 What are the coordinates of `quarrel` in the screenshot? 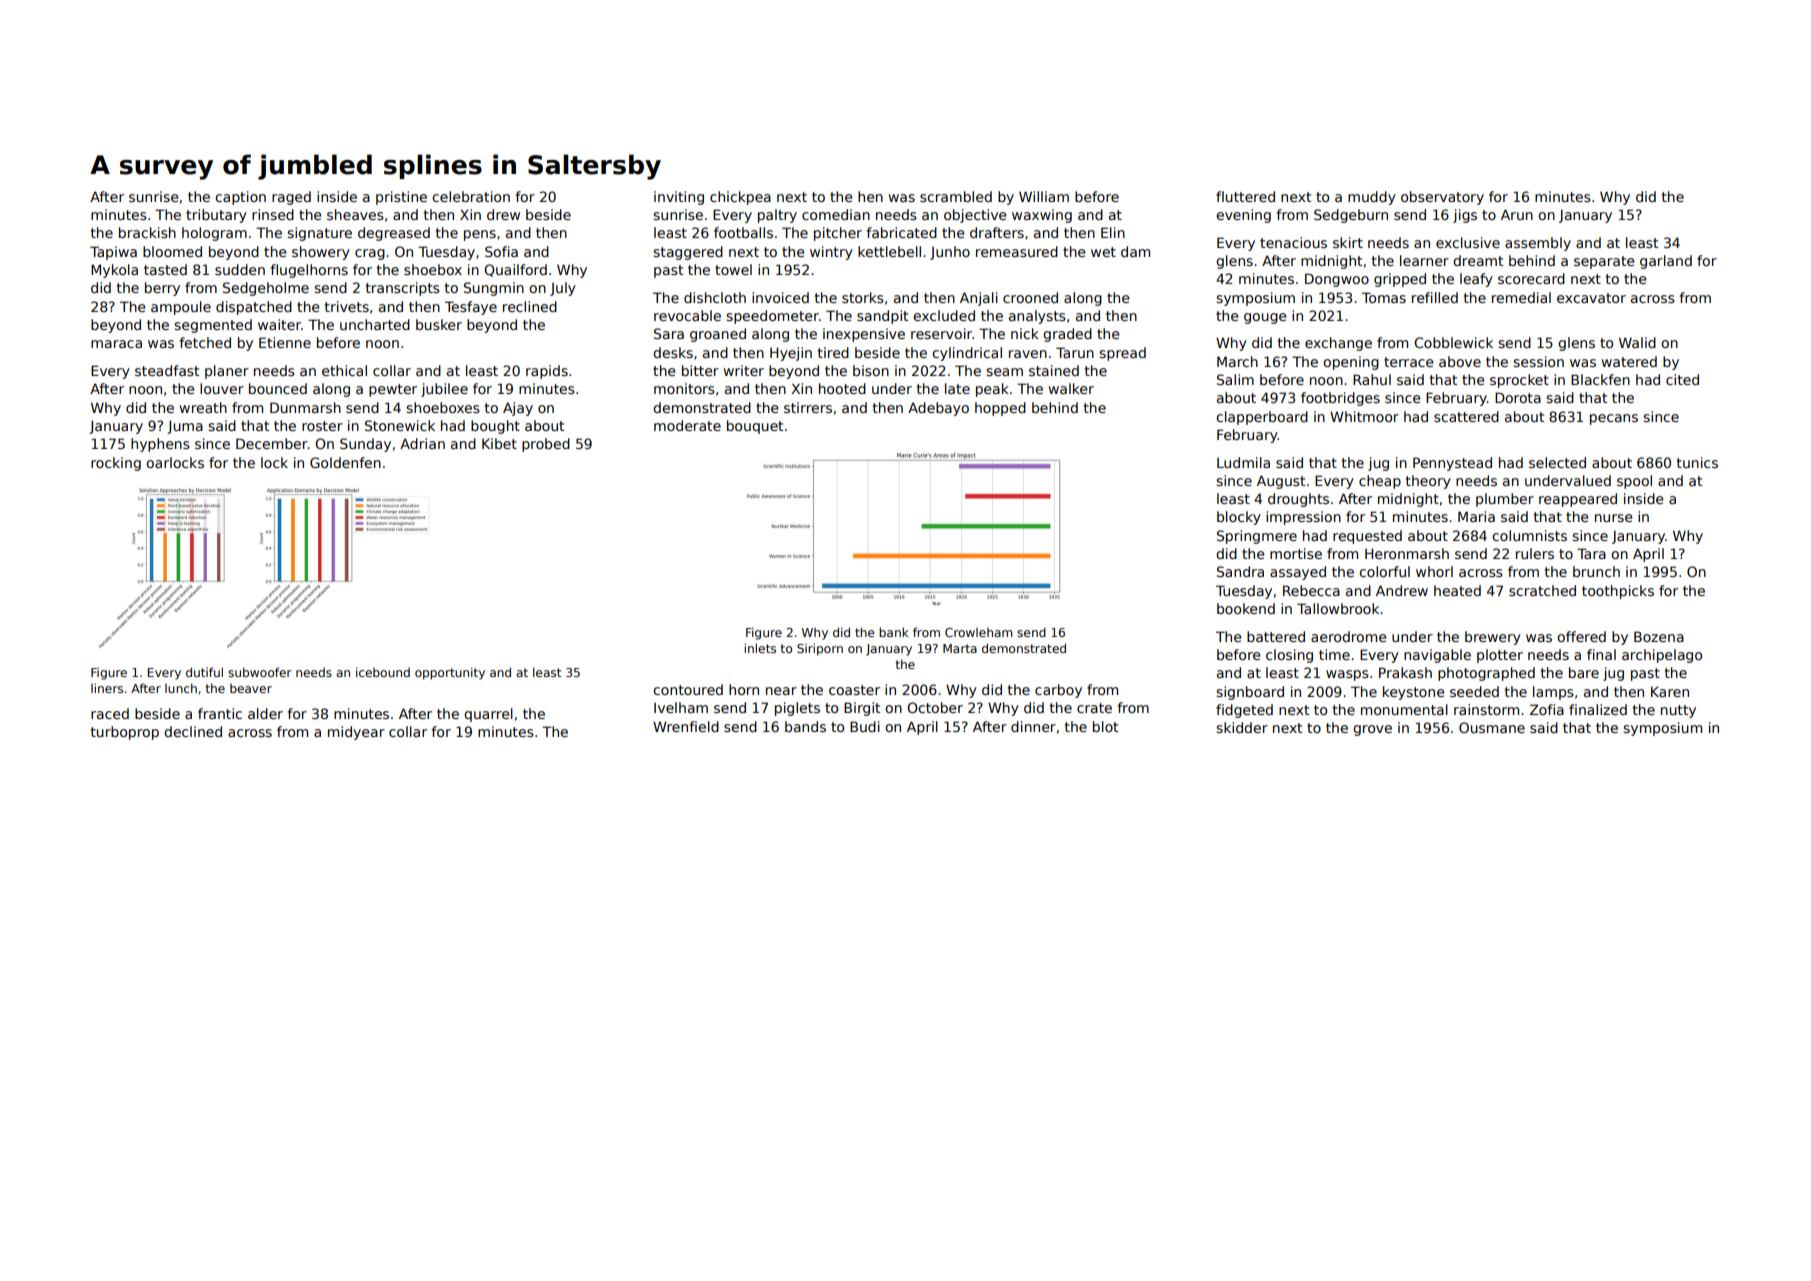 It's located at (488, 715).
